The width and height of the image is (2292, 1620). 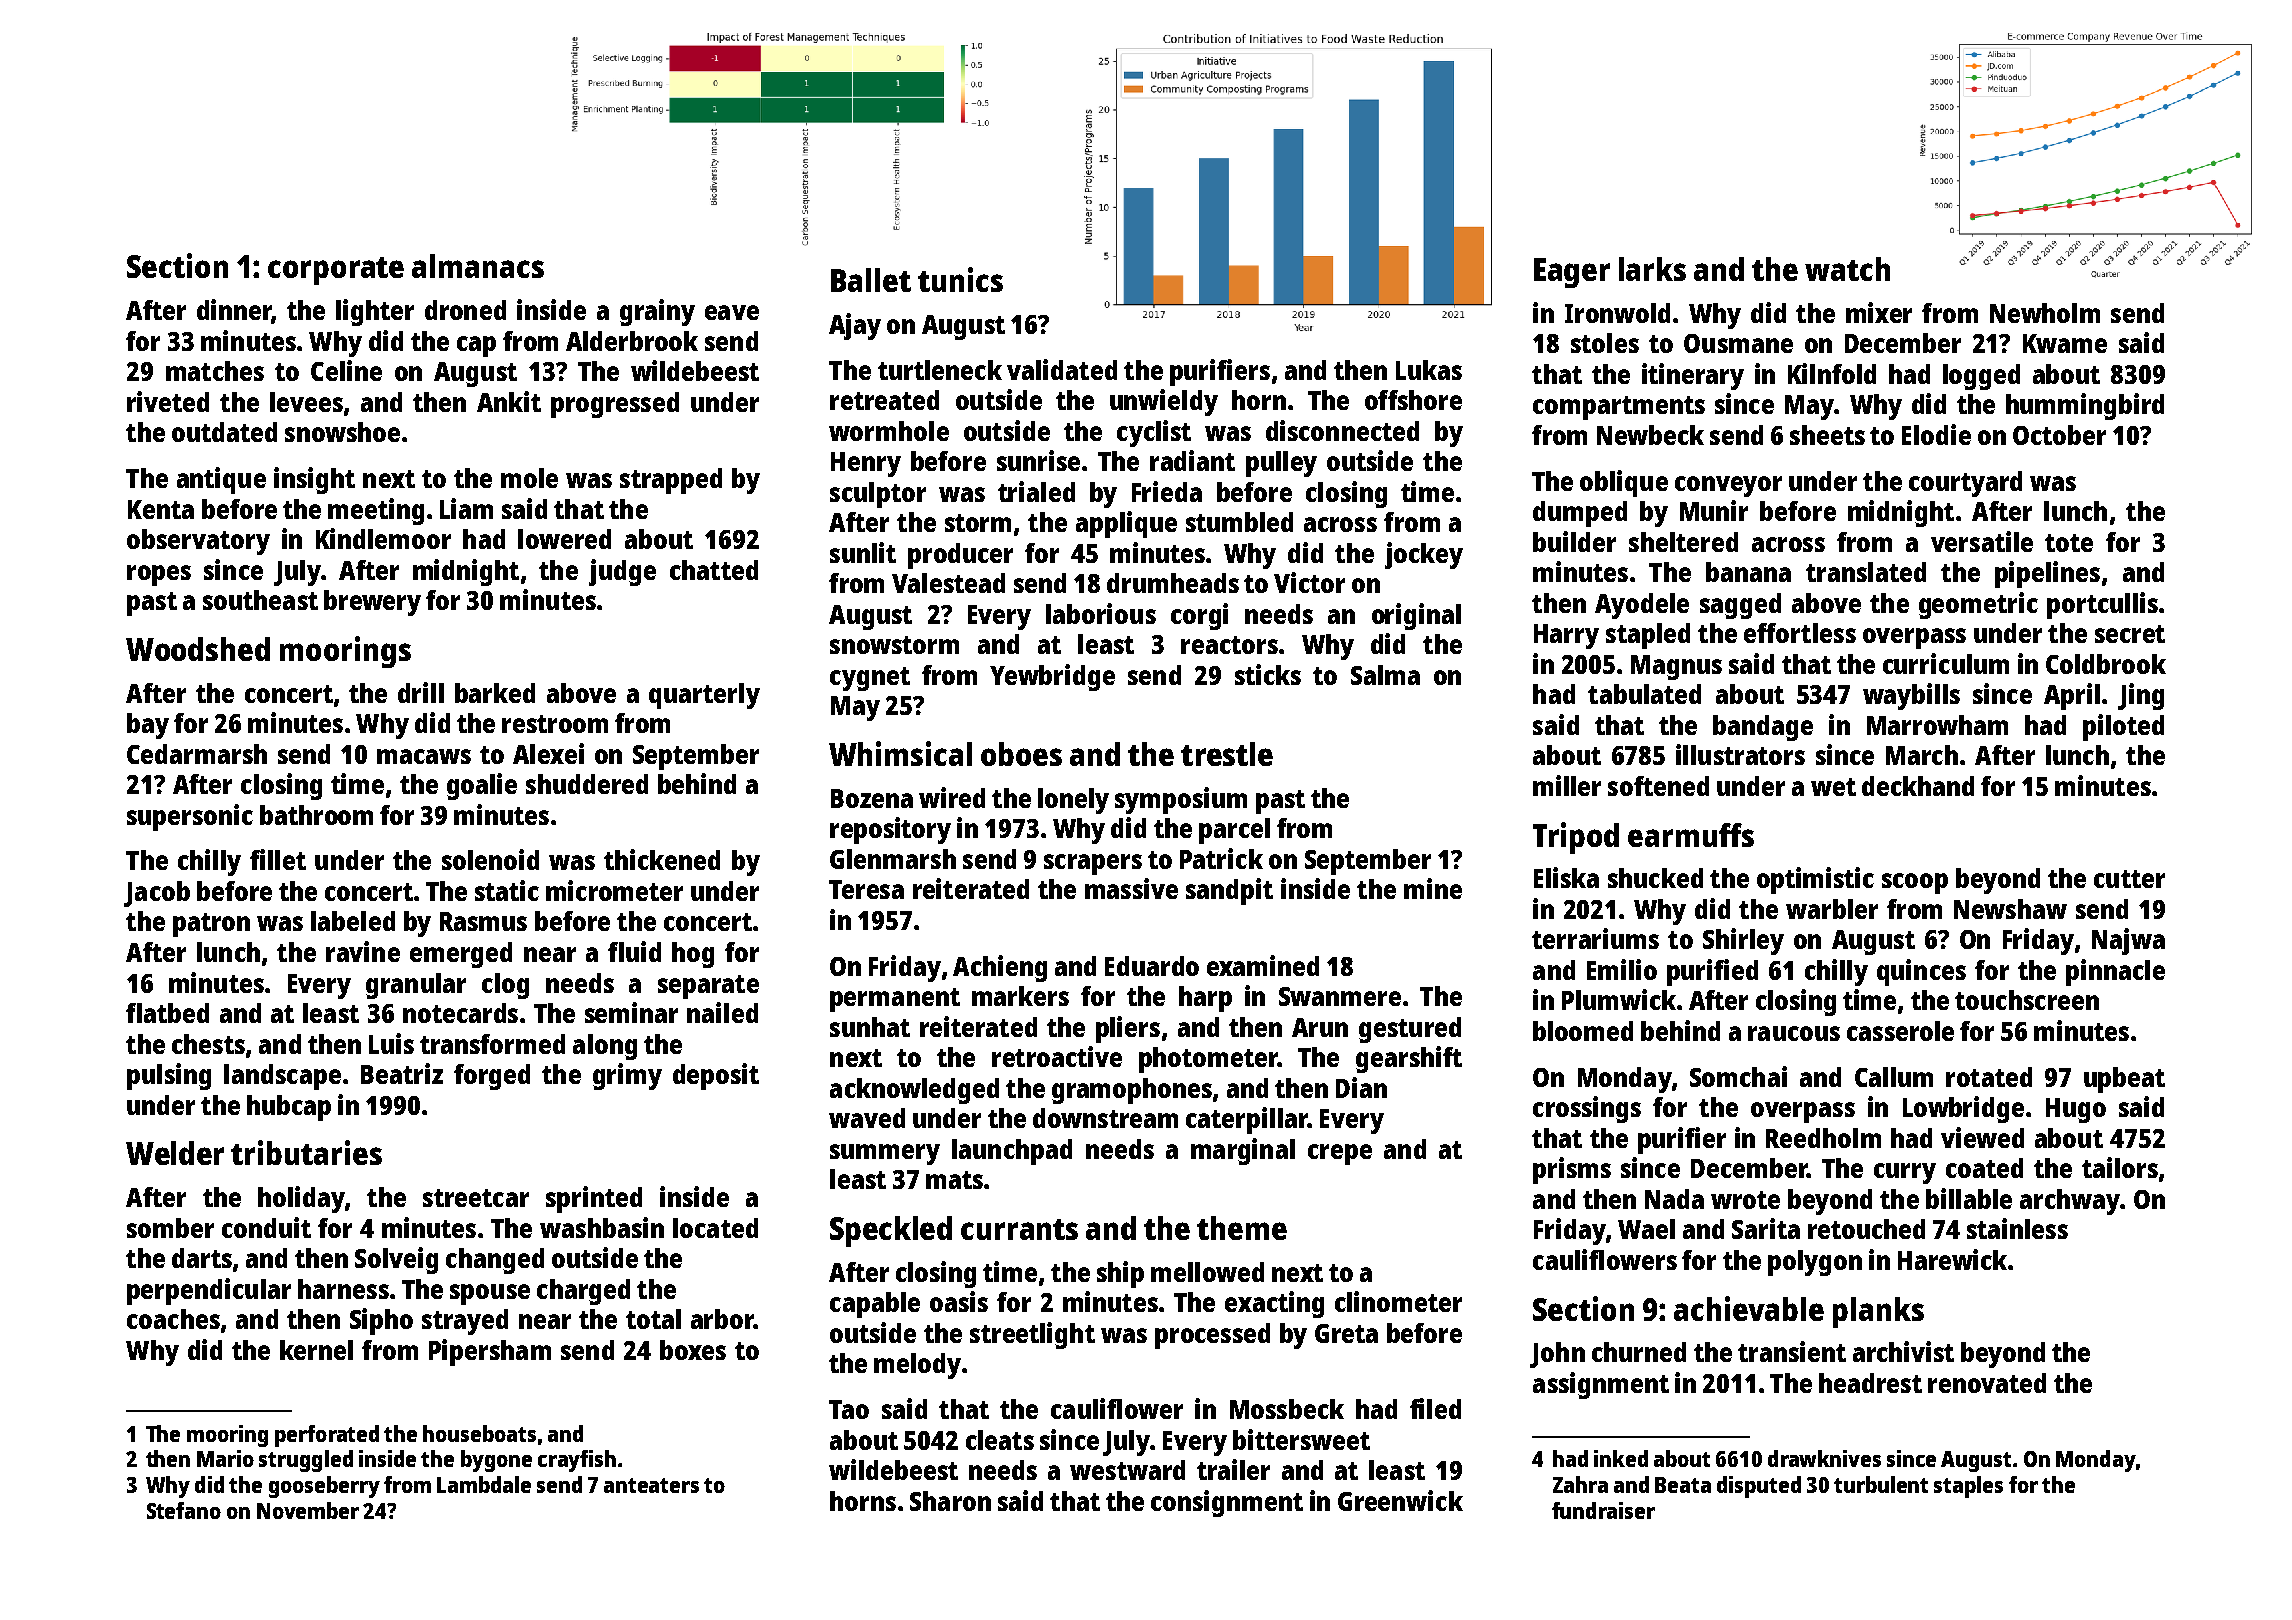 What do you see at coordinates (1572, 273) in the image?
I see `Eager` at bounding box center [1572, 273].
